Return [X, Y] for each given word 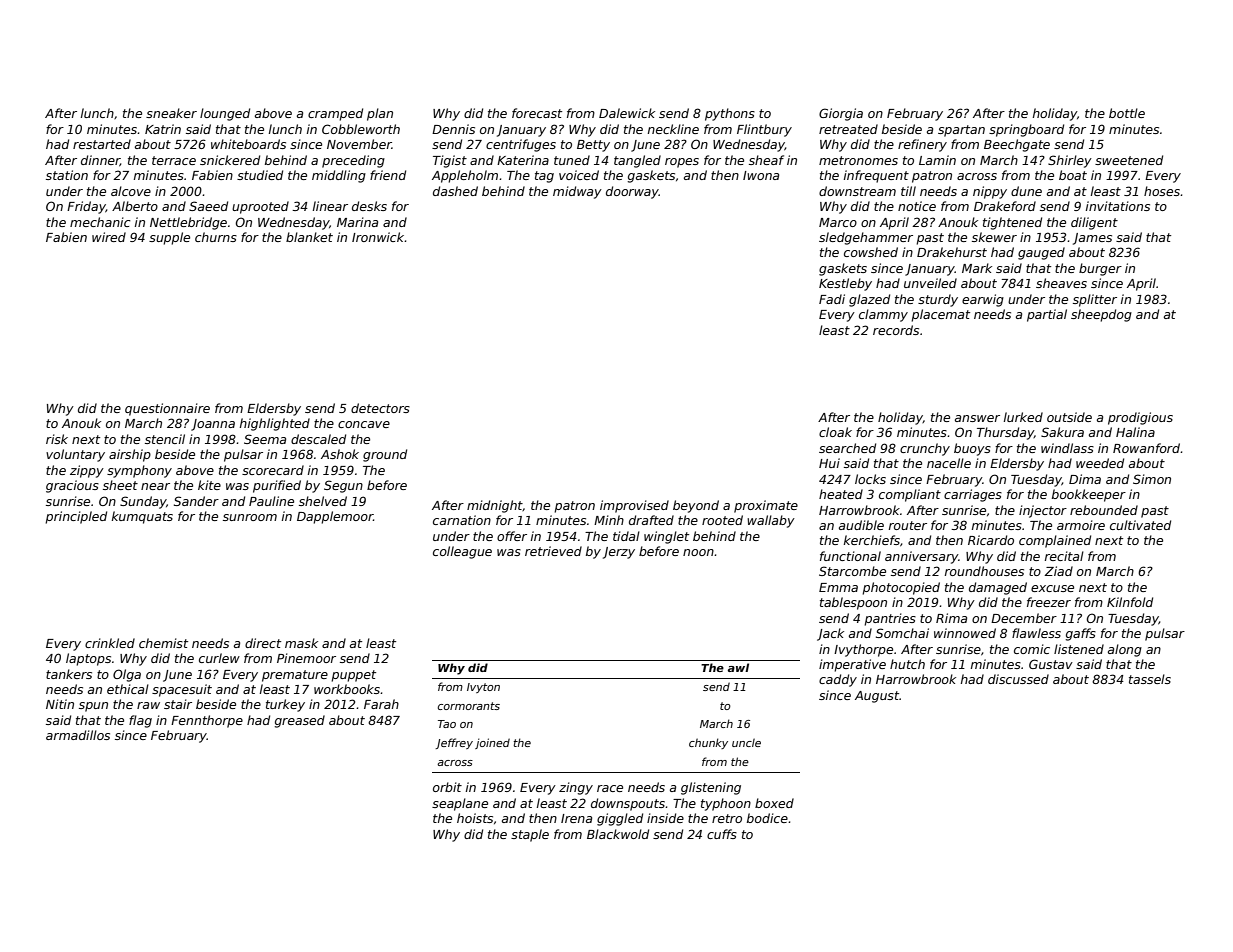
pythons [730, 114]
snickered [230, 160]
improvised [634, 506]
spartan [961, 131]
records [896, 330]
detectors [380, 408]
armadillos [78, 735]
